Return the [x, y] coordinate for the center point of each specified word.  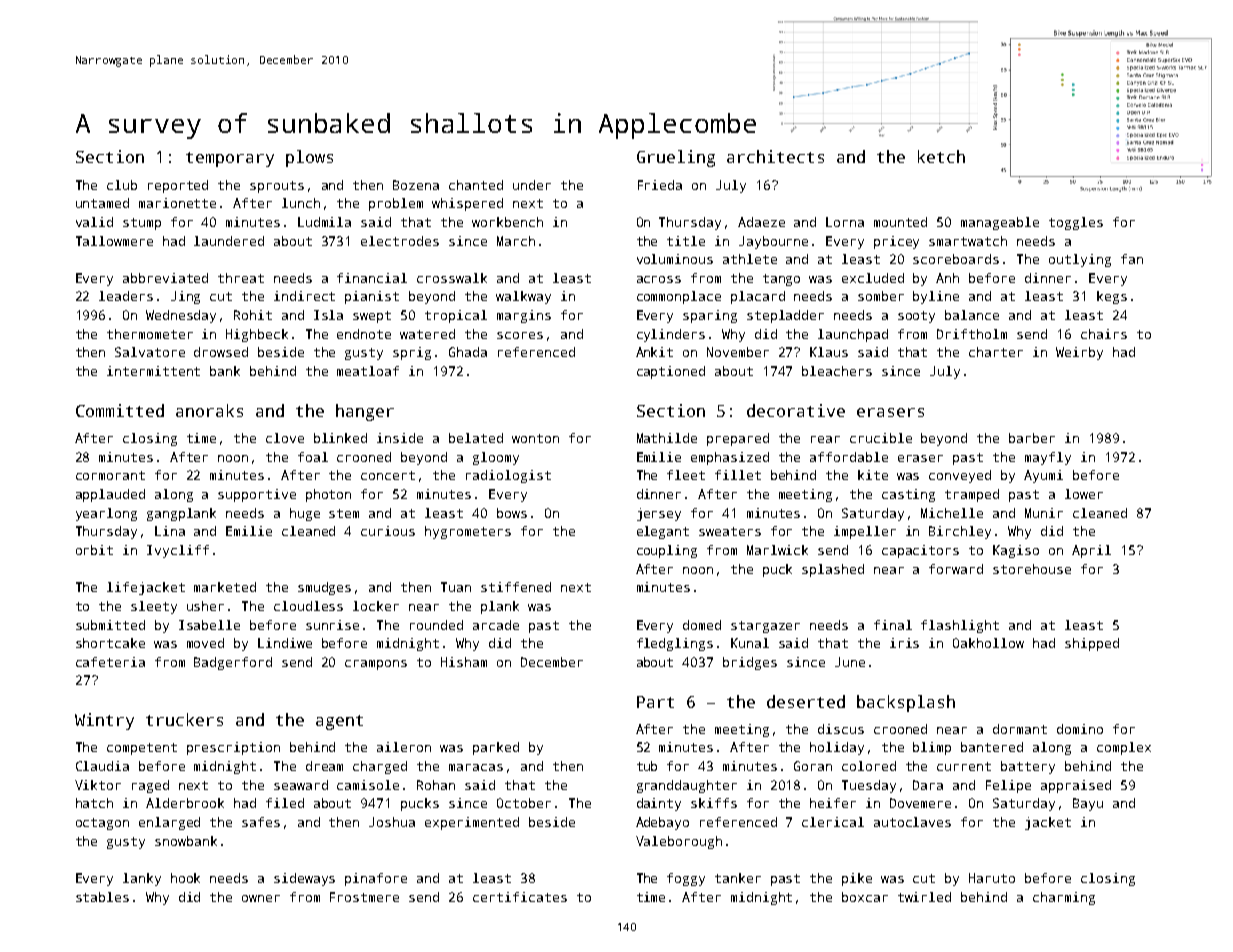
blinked [340, 438]
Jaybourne [773, 242]
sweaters [730, 531]
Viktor [98, 785]
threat [241, 278]
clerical [833, 822]
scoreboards [956, 259]
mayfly [1048, 458]
